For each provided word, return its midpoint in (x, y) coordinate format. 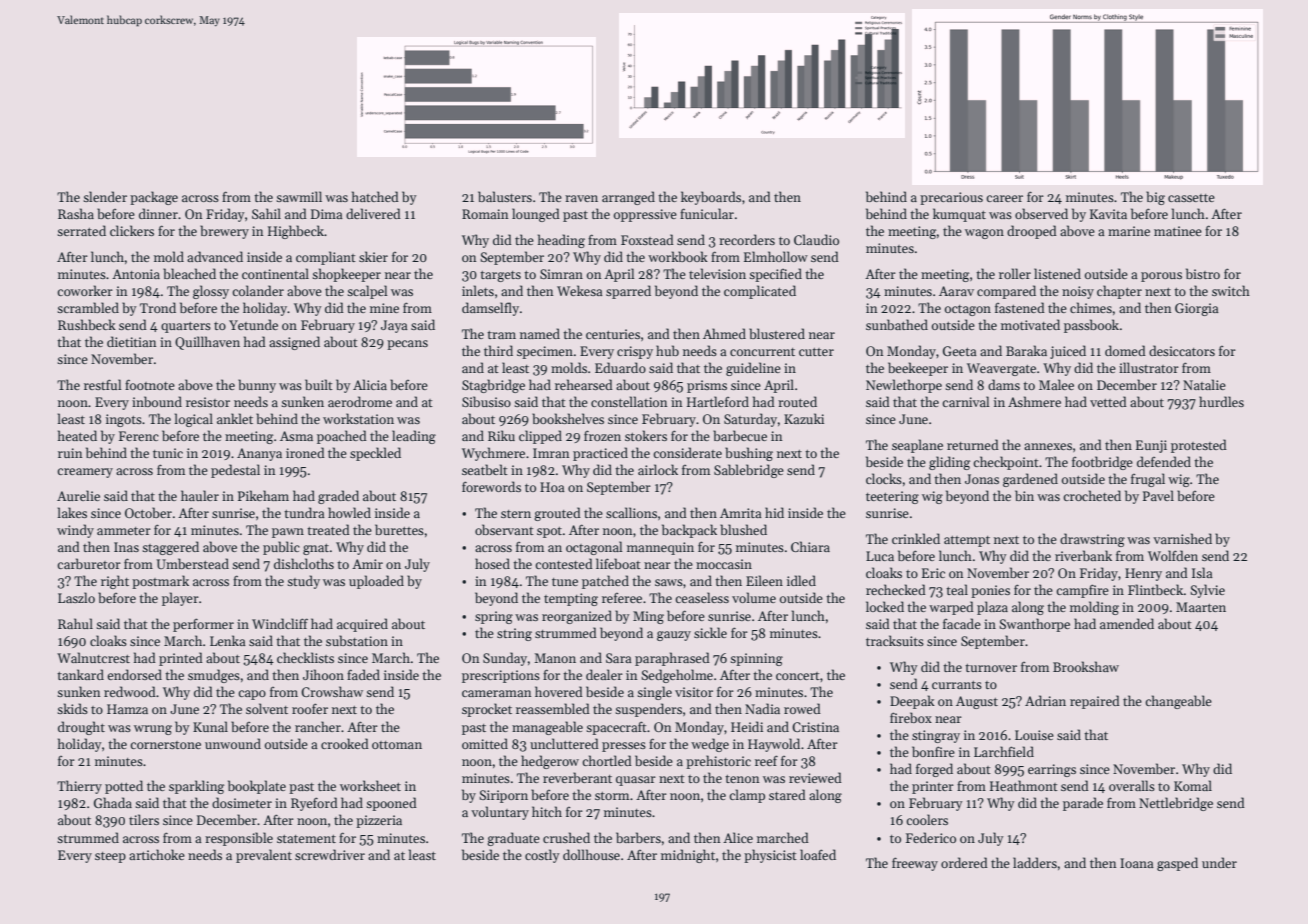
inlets (478, 290)
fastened (1020, 307)
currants (957, 685)
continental (275, 273)
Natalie (1204, 384)
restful (103, 384)
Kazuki (804, 418)
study (303, 582)
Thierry (79, 787)
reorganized (577, 617)
